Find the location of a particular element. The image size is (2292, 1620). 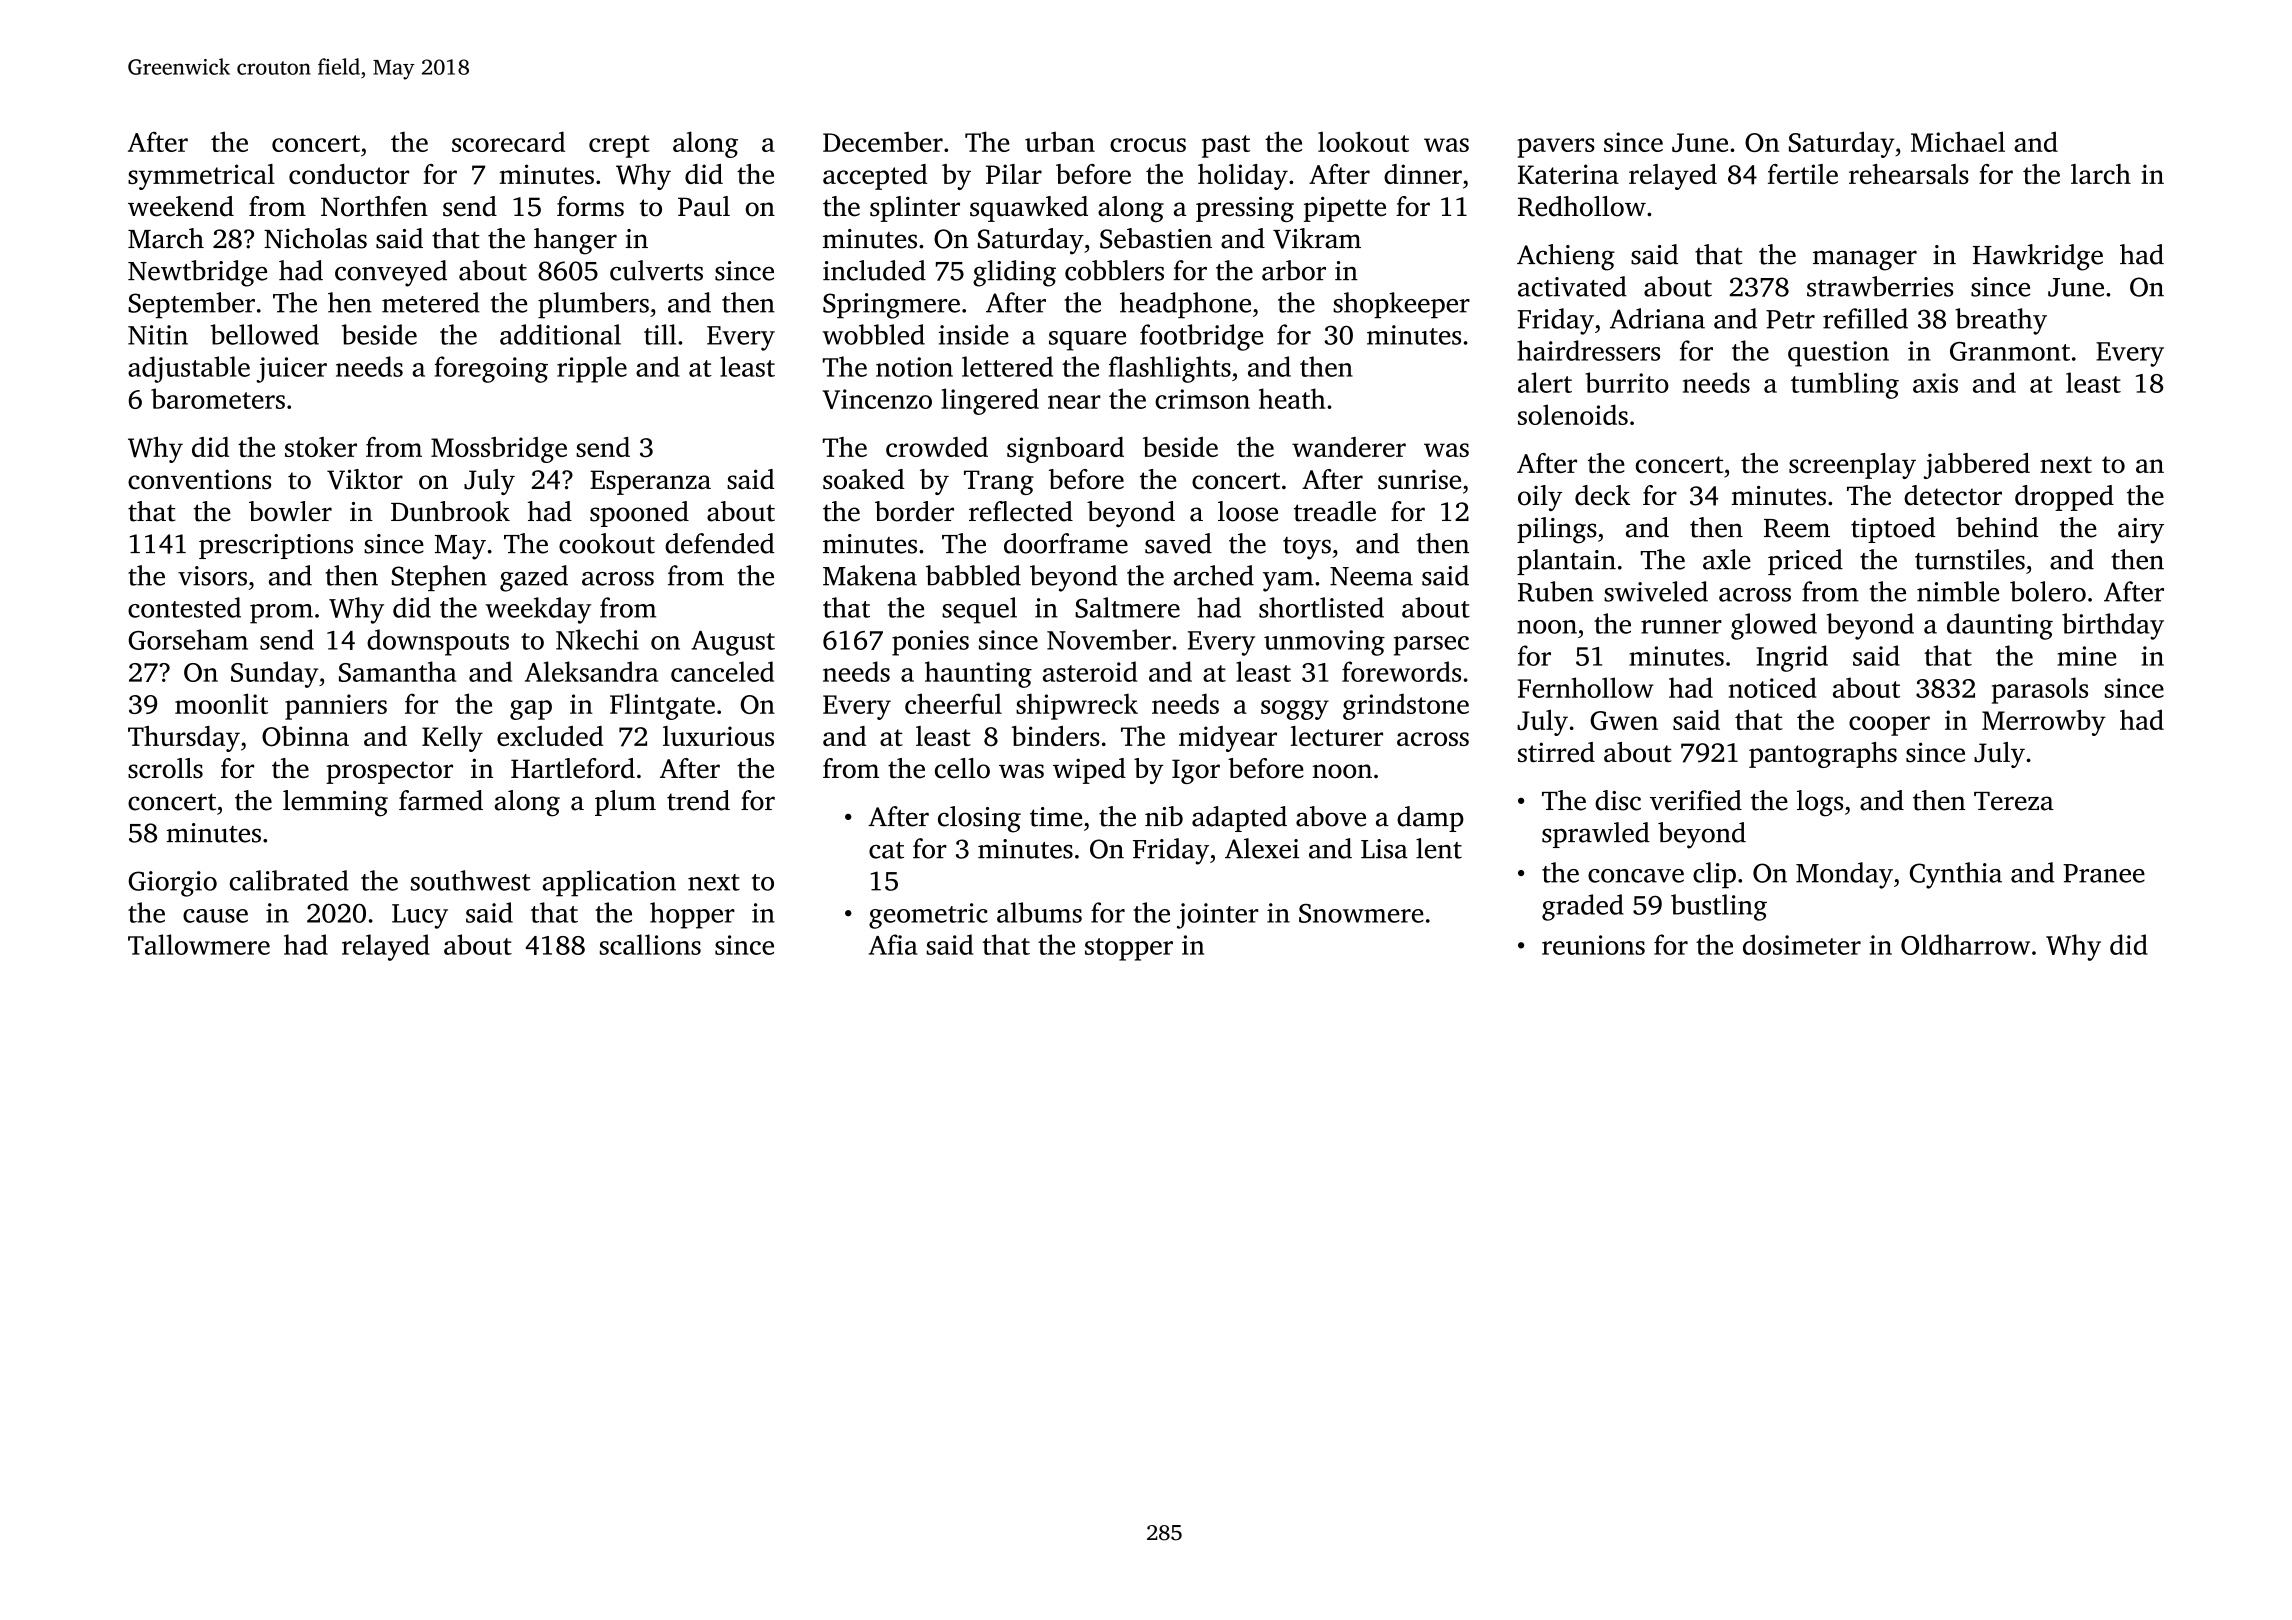

scallions is located at coordinates (650, 944).
